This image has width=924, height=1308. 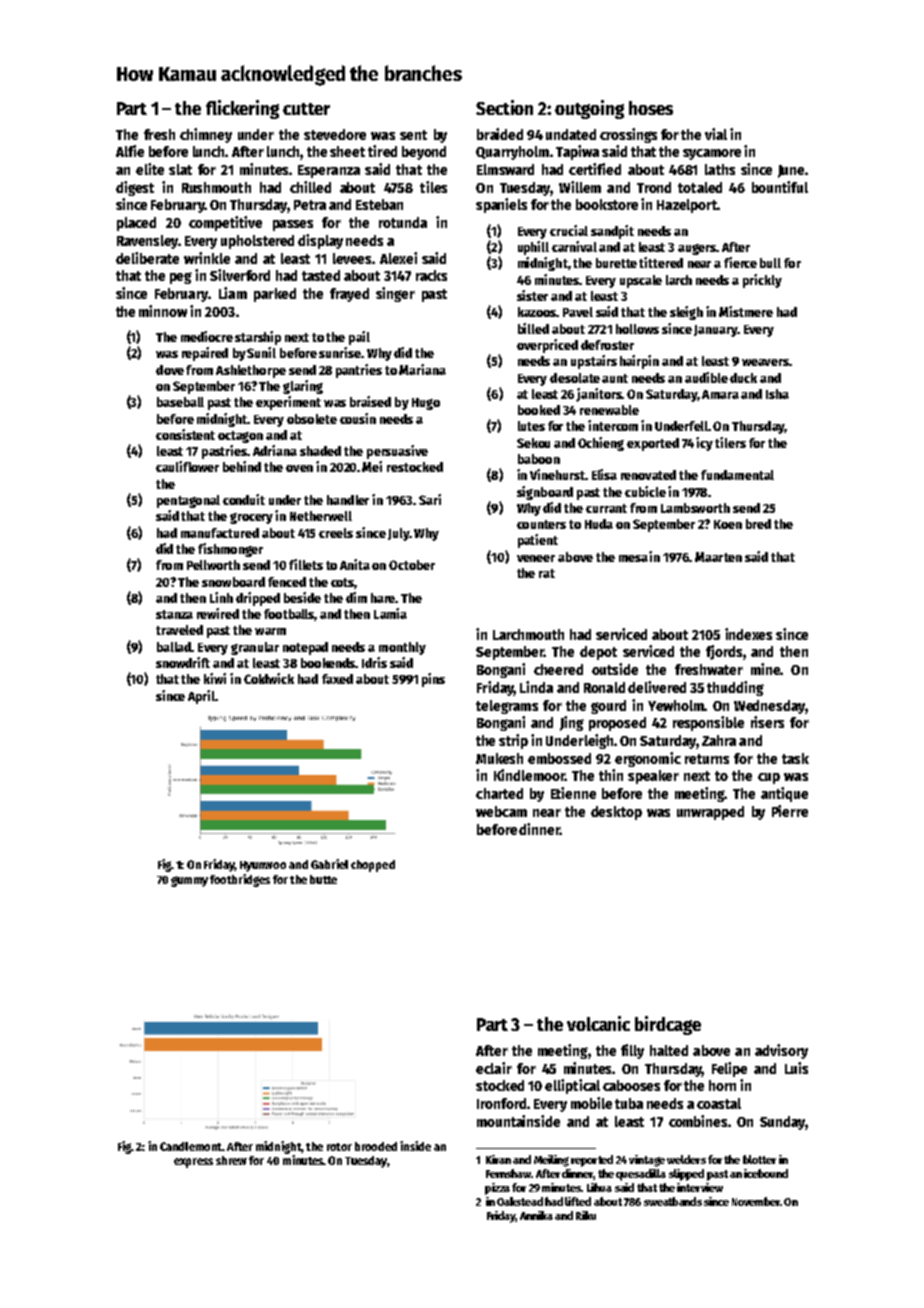 I want to click on Annika, so click(x=536, y=1215).
